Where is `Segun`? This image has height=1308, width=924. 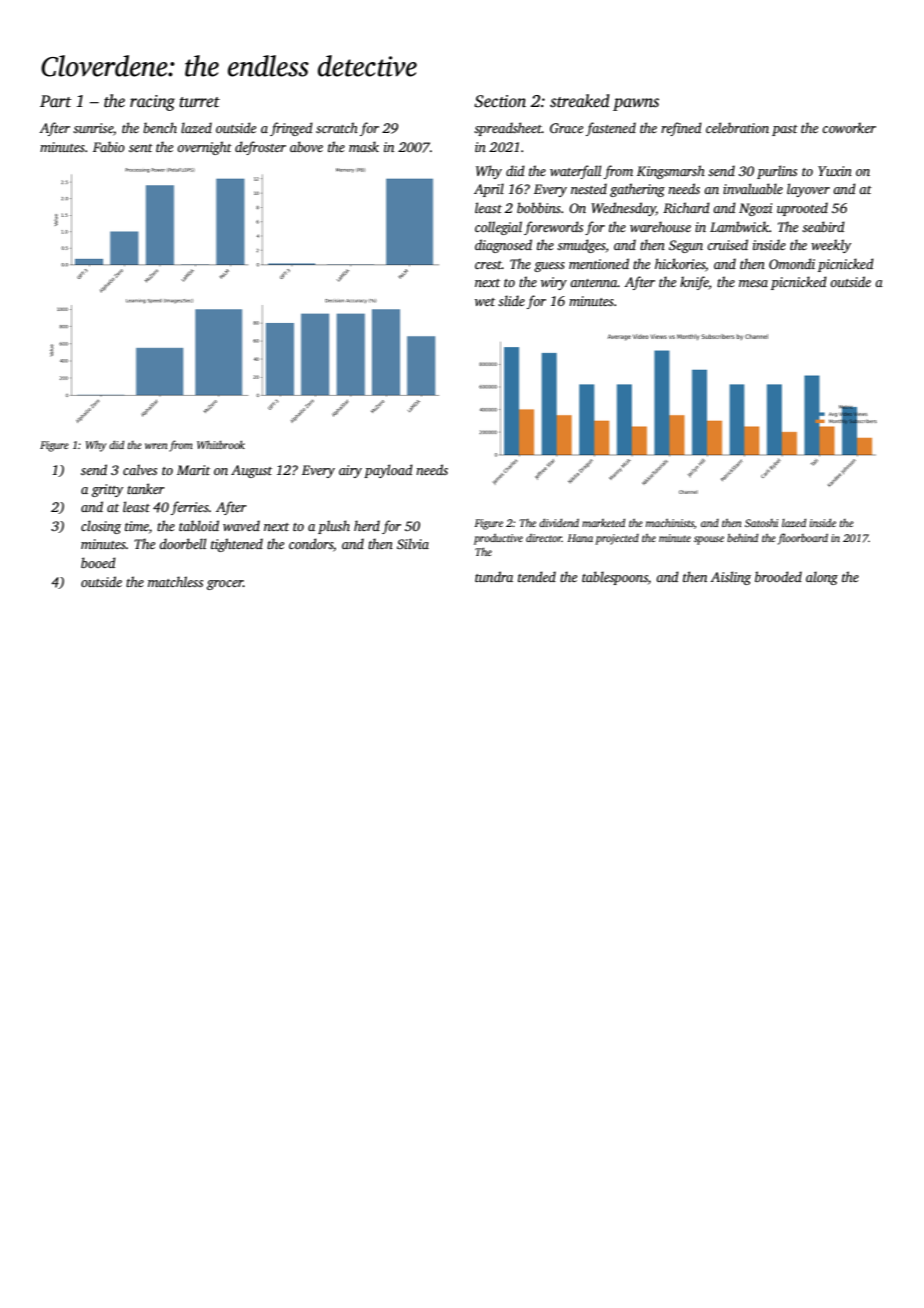
Segun is located at coordinates (686, 246).
